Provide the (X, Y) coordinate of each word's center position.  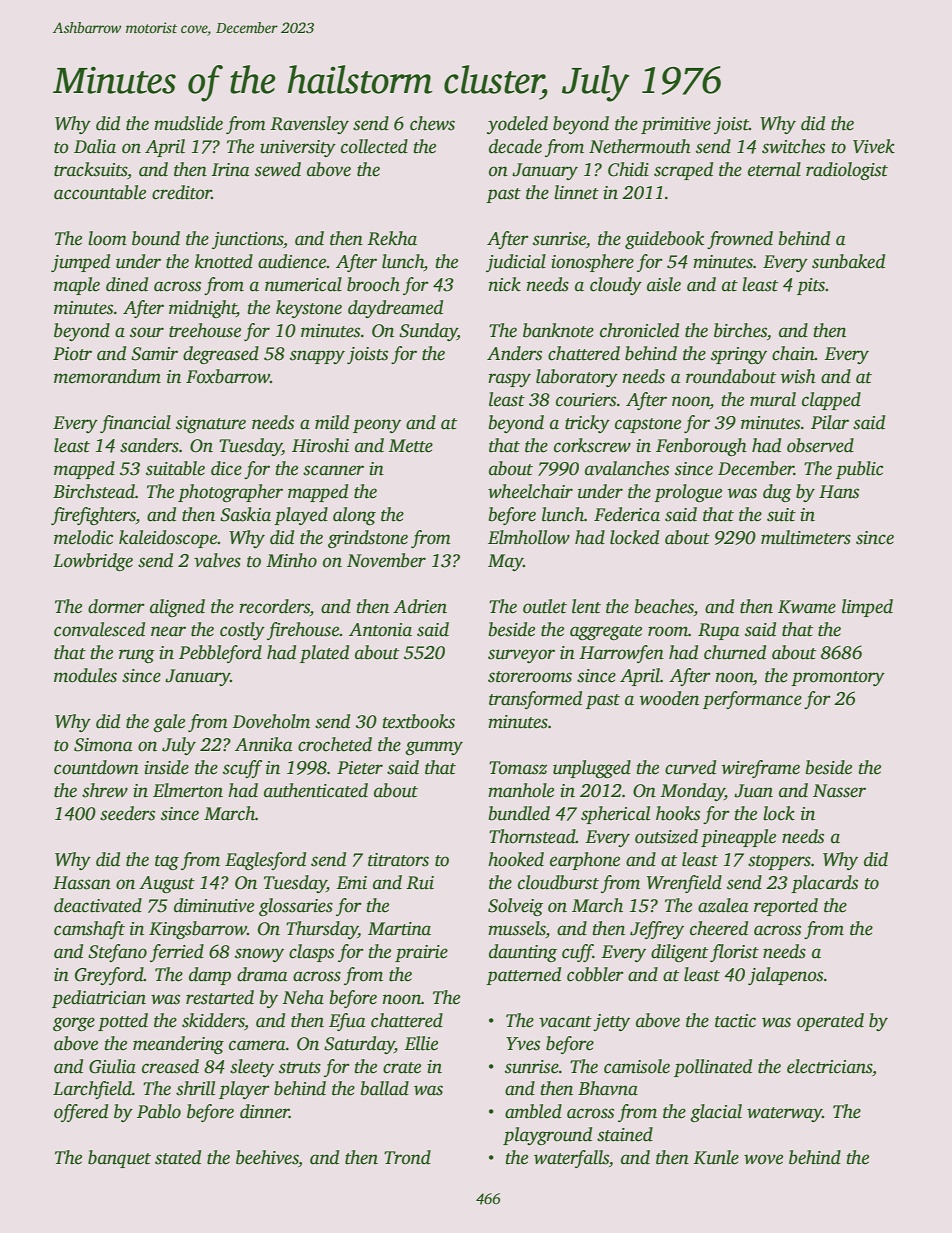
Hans (839, 492)
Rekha (392, 238)
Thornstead (532, 836)
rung (137, 656)
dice (226, 468)
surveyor (521, 656)
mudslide (188, 123)
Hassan (82, 883)
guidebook (664, 240)
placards (824, 884)
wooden (669, 698)
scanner (333, 470)
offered (81, 1113)
